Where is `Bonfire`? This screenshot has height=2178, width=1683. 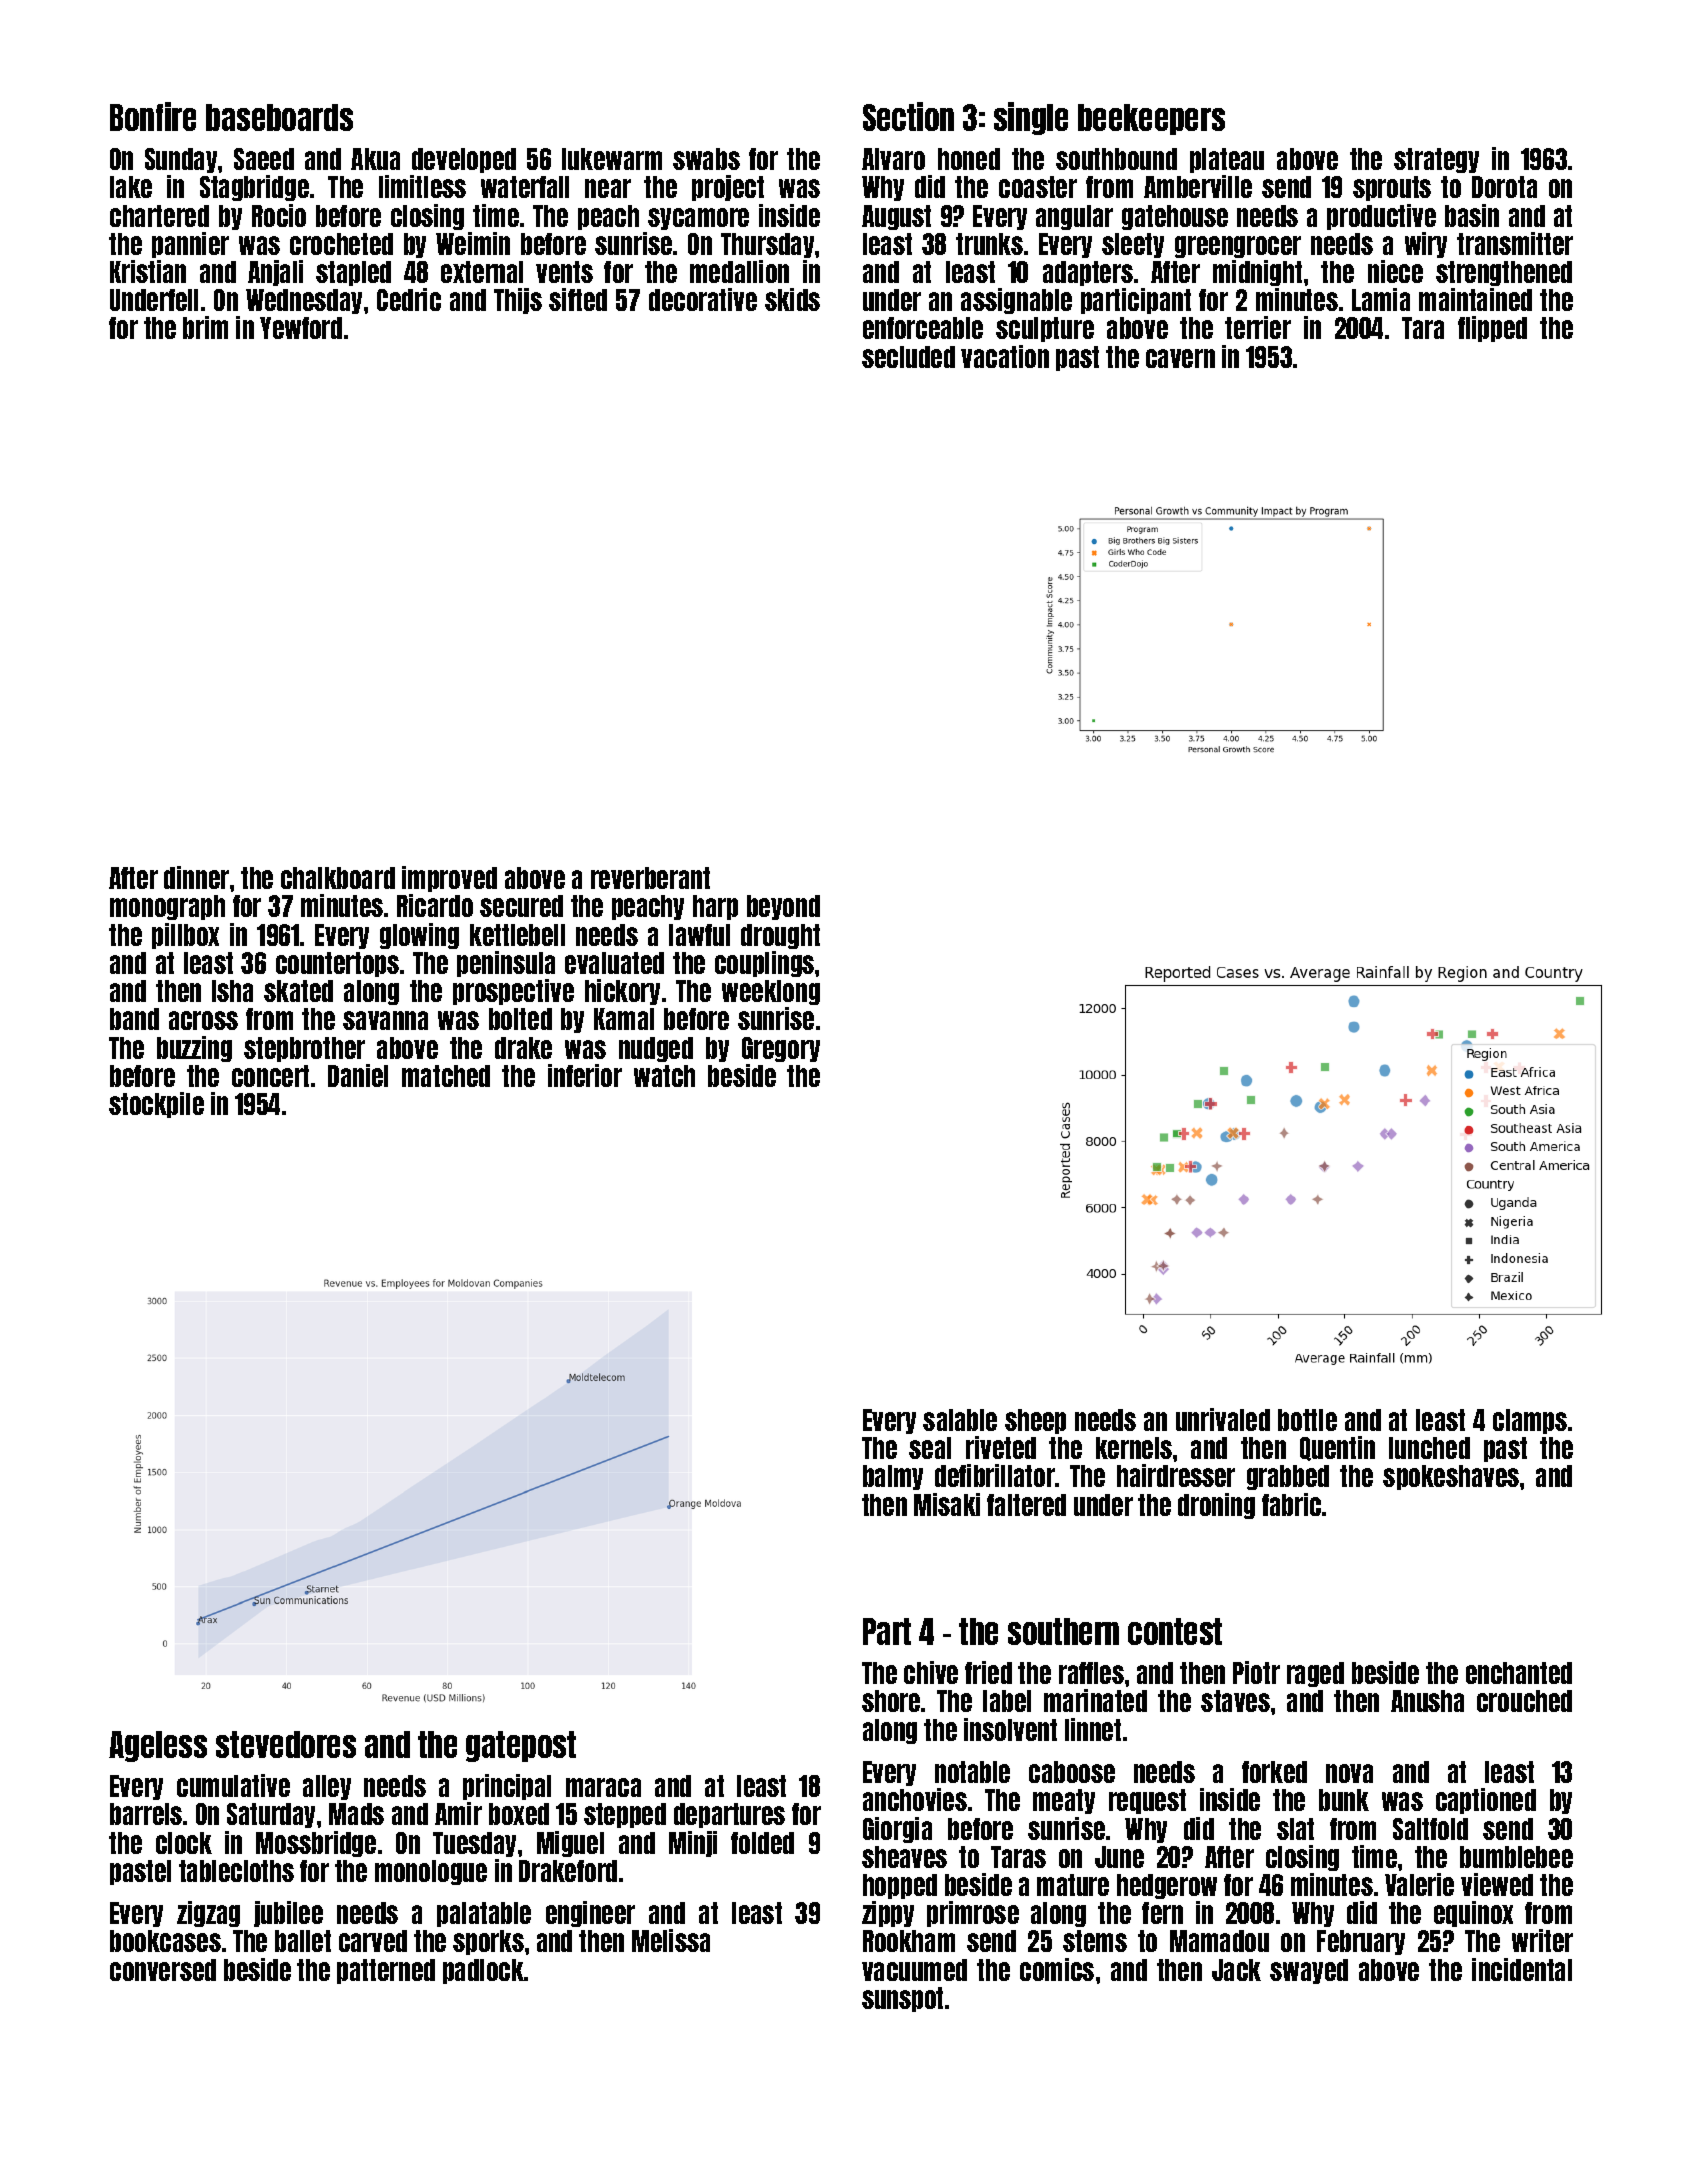
Bonfire is located at coordinates (153, 116).
